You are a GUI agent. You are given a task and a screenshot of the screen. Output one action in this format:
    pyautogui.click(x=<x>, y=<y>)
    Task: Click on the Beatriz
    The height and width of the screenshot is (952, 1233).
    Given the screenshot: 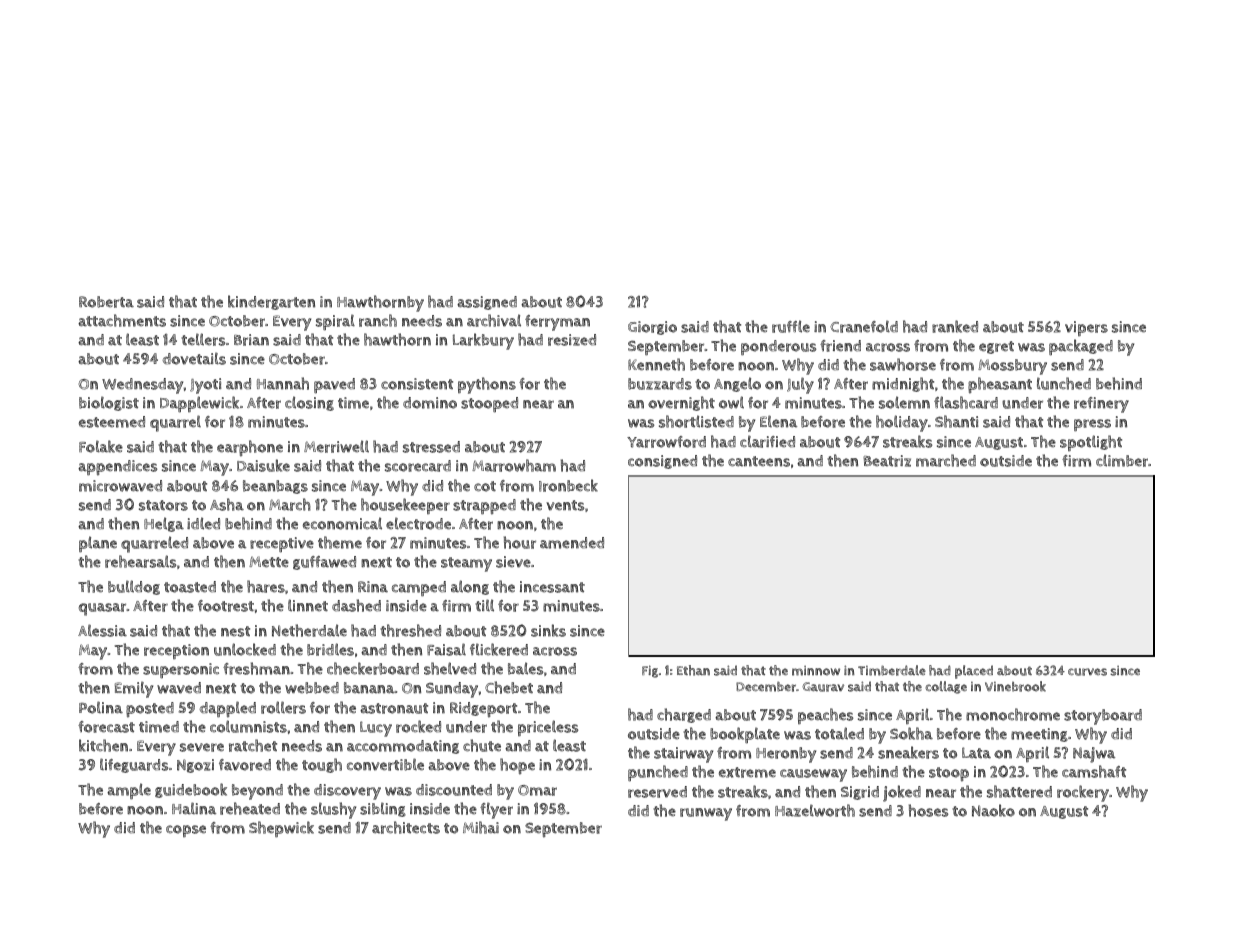 What is the action you would take?
    pyautogui.click(x=887, y=461)
